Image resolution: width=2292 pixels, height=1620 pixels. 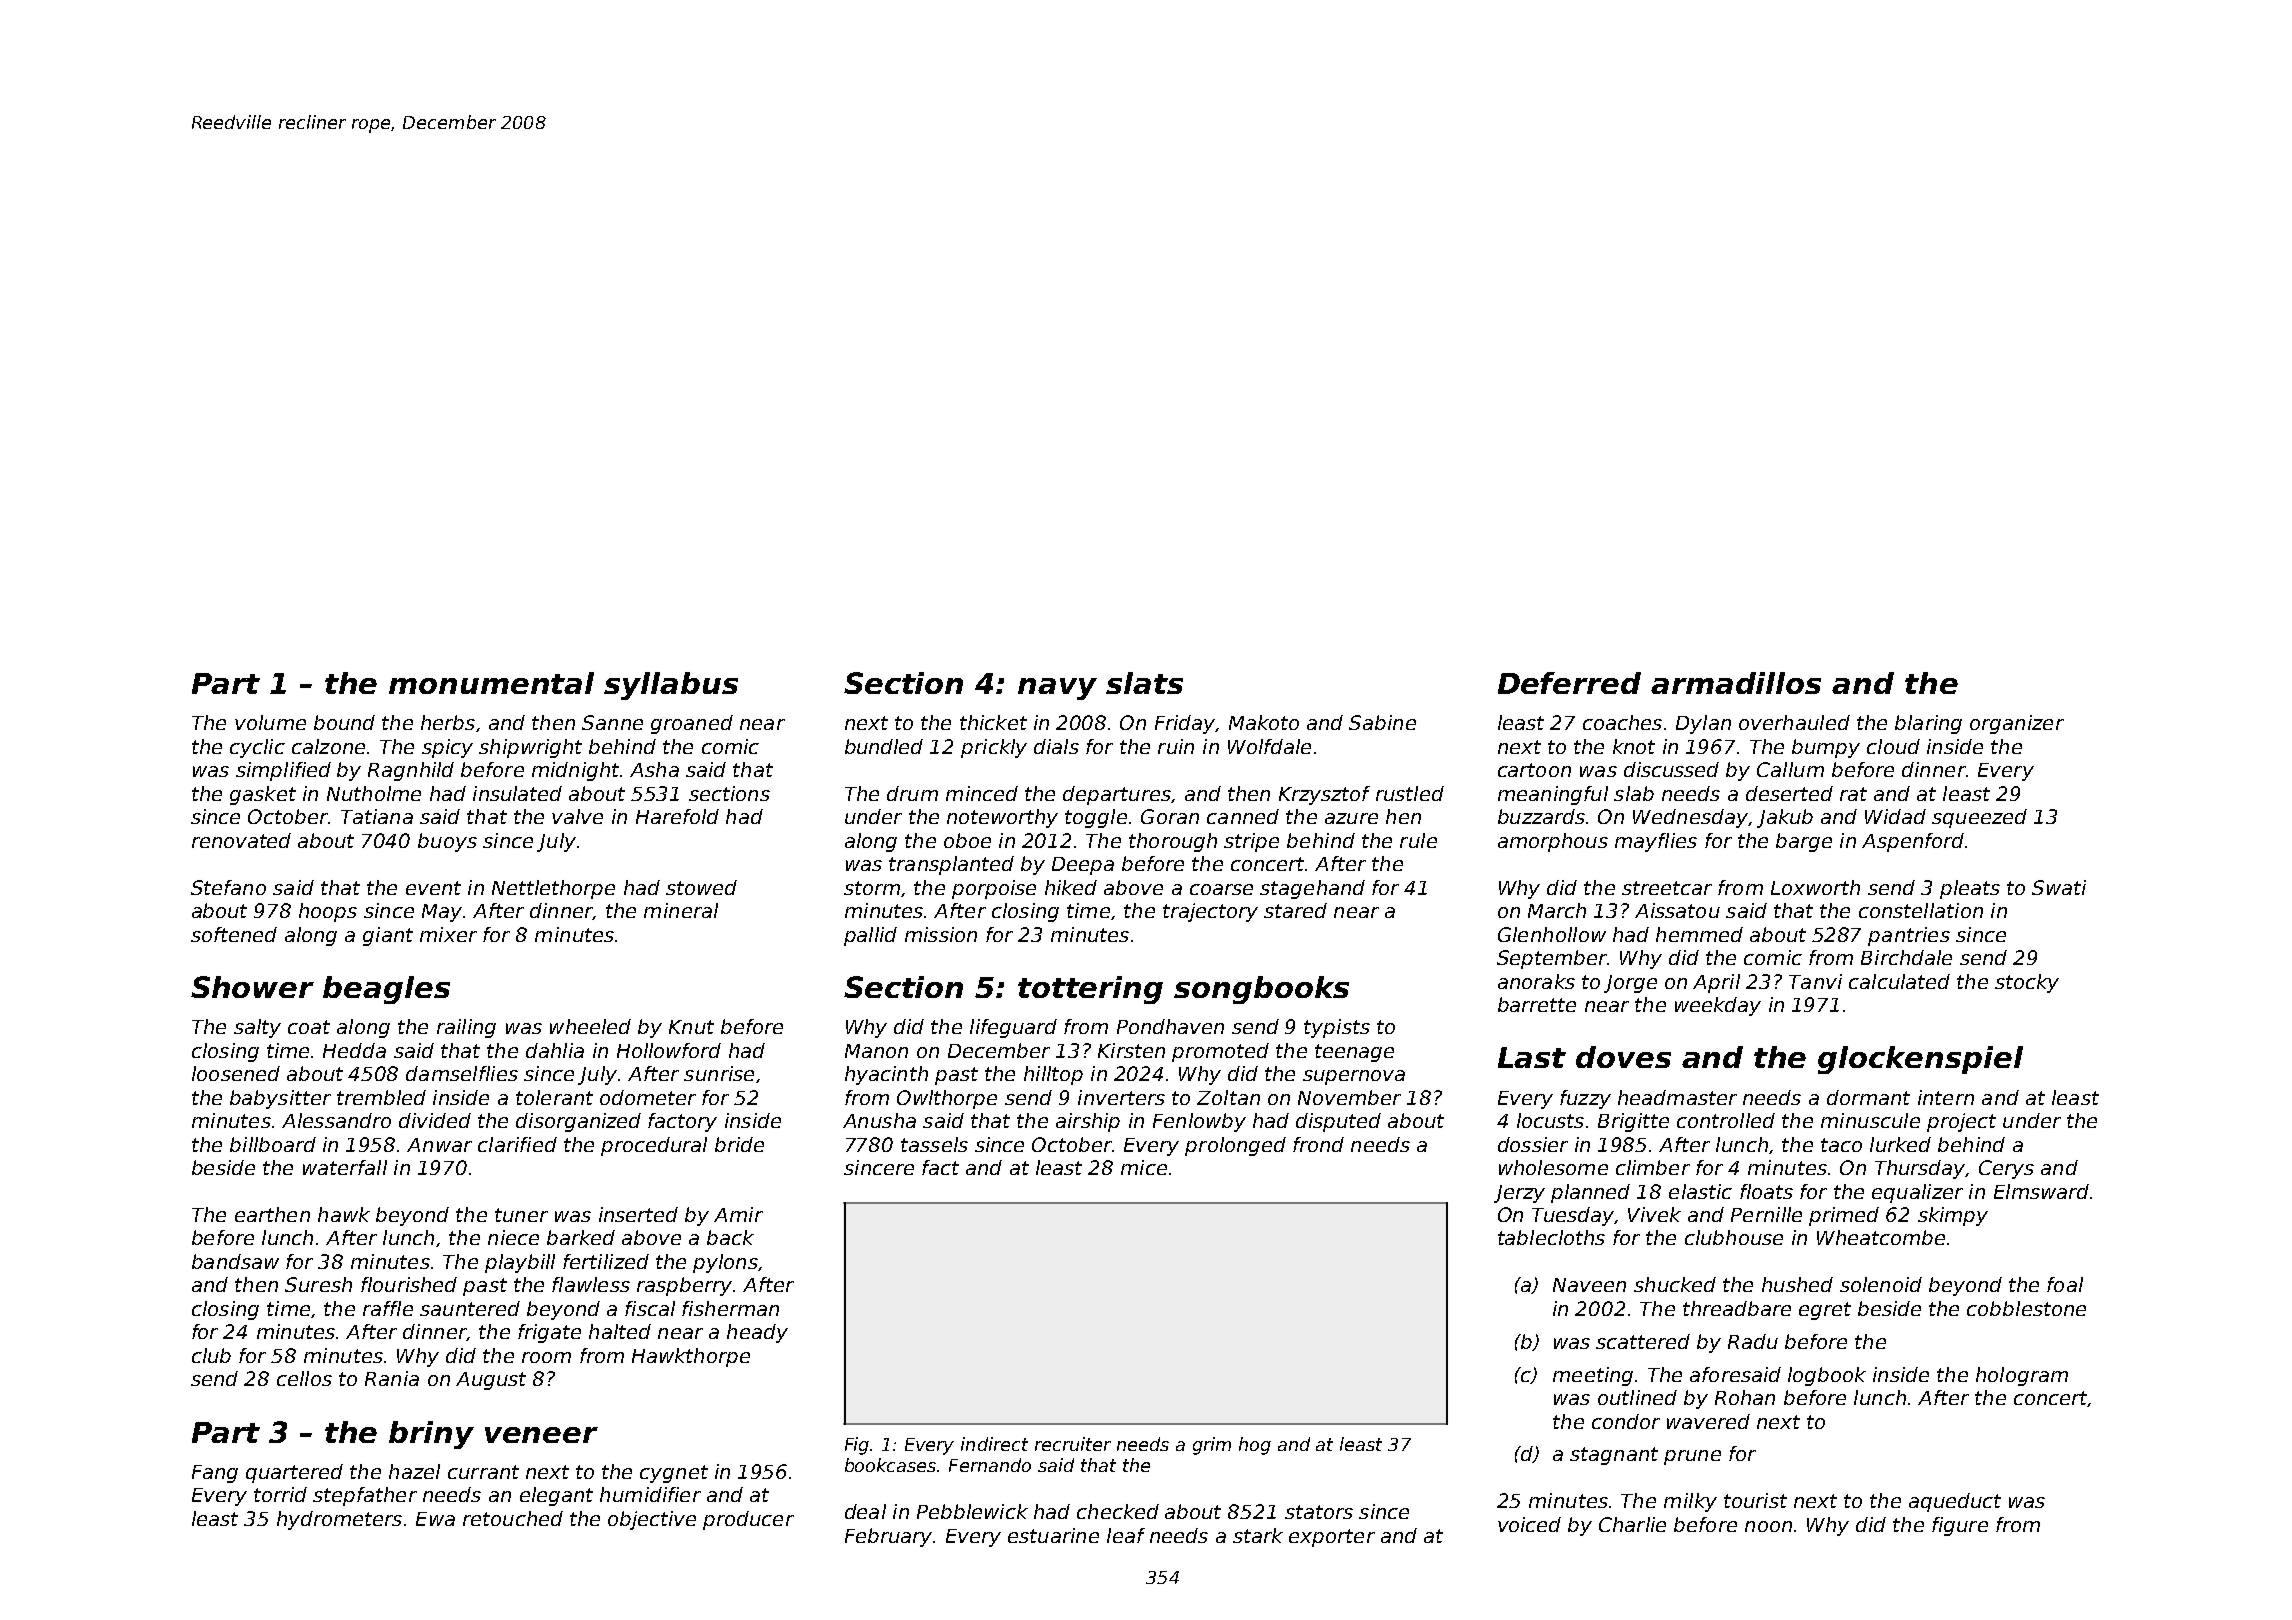 I want to click on intern, so click(x=1946, y=1097).
